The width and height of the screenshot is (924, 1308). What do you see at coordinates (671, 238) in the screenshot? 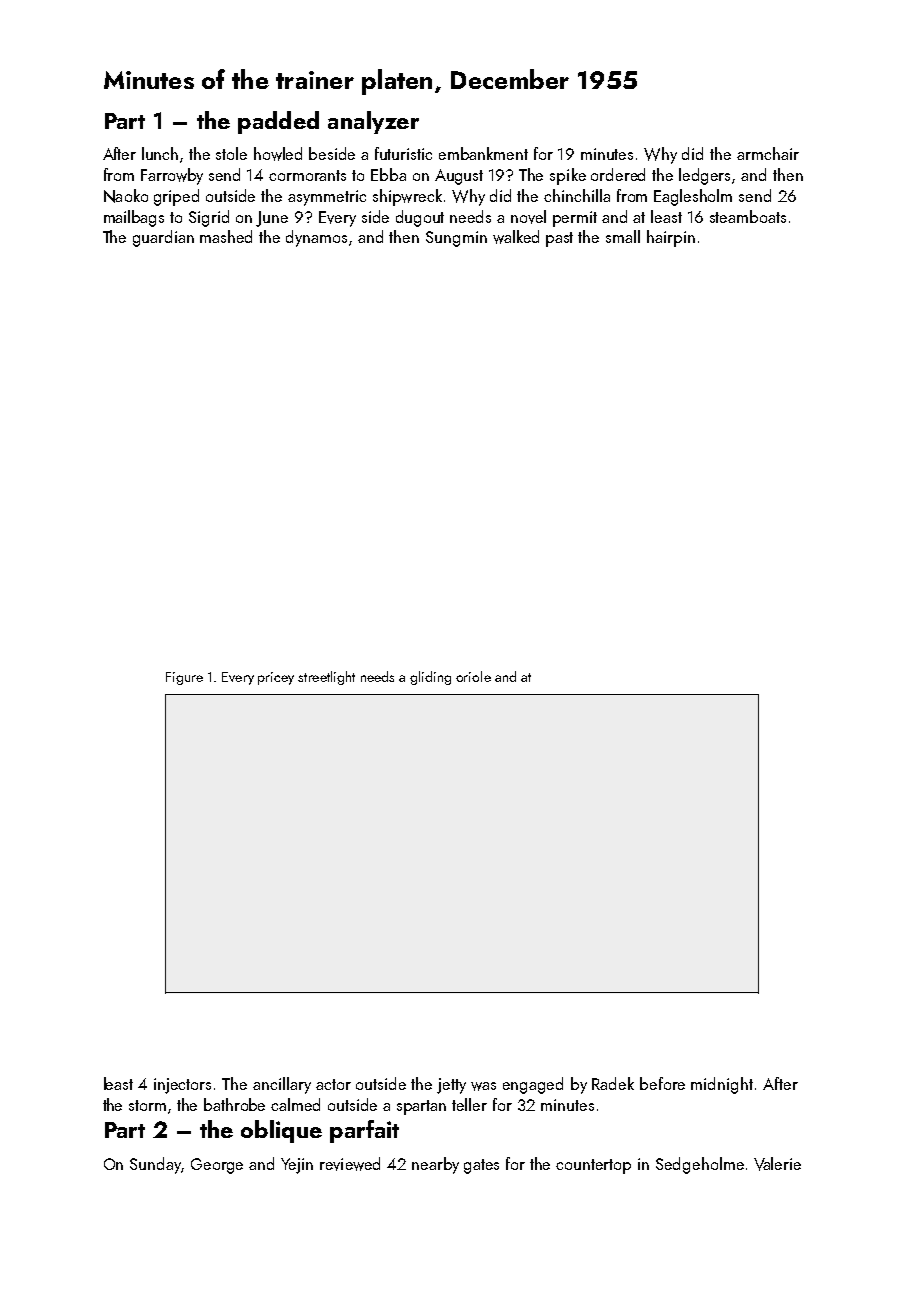
I see `hairpin` at bounding box center [671, 238].
